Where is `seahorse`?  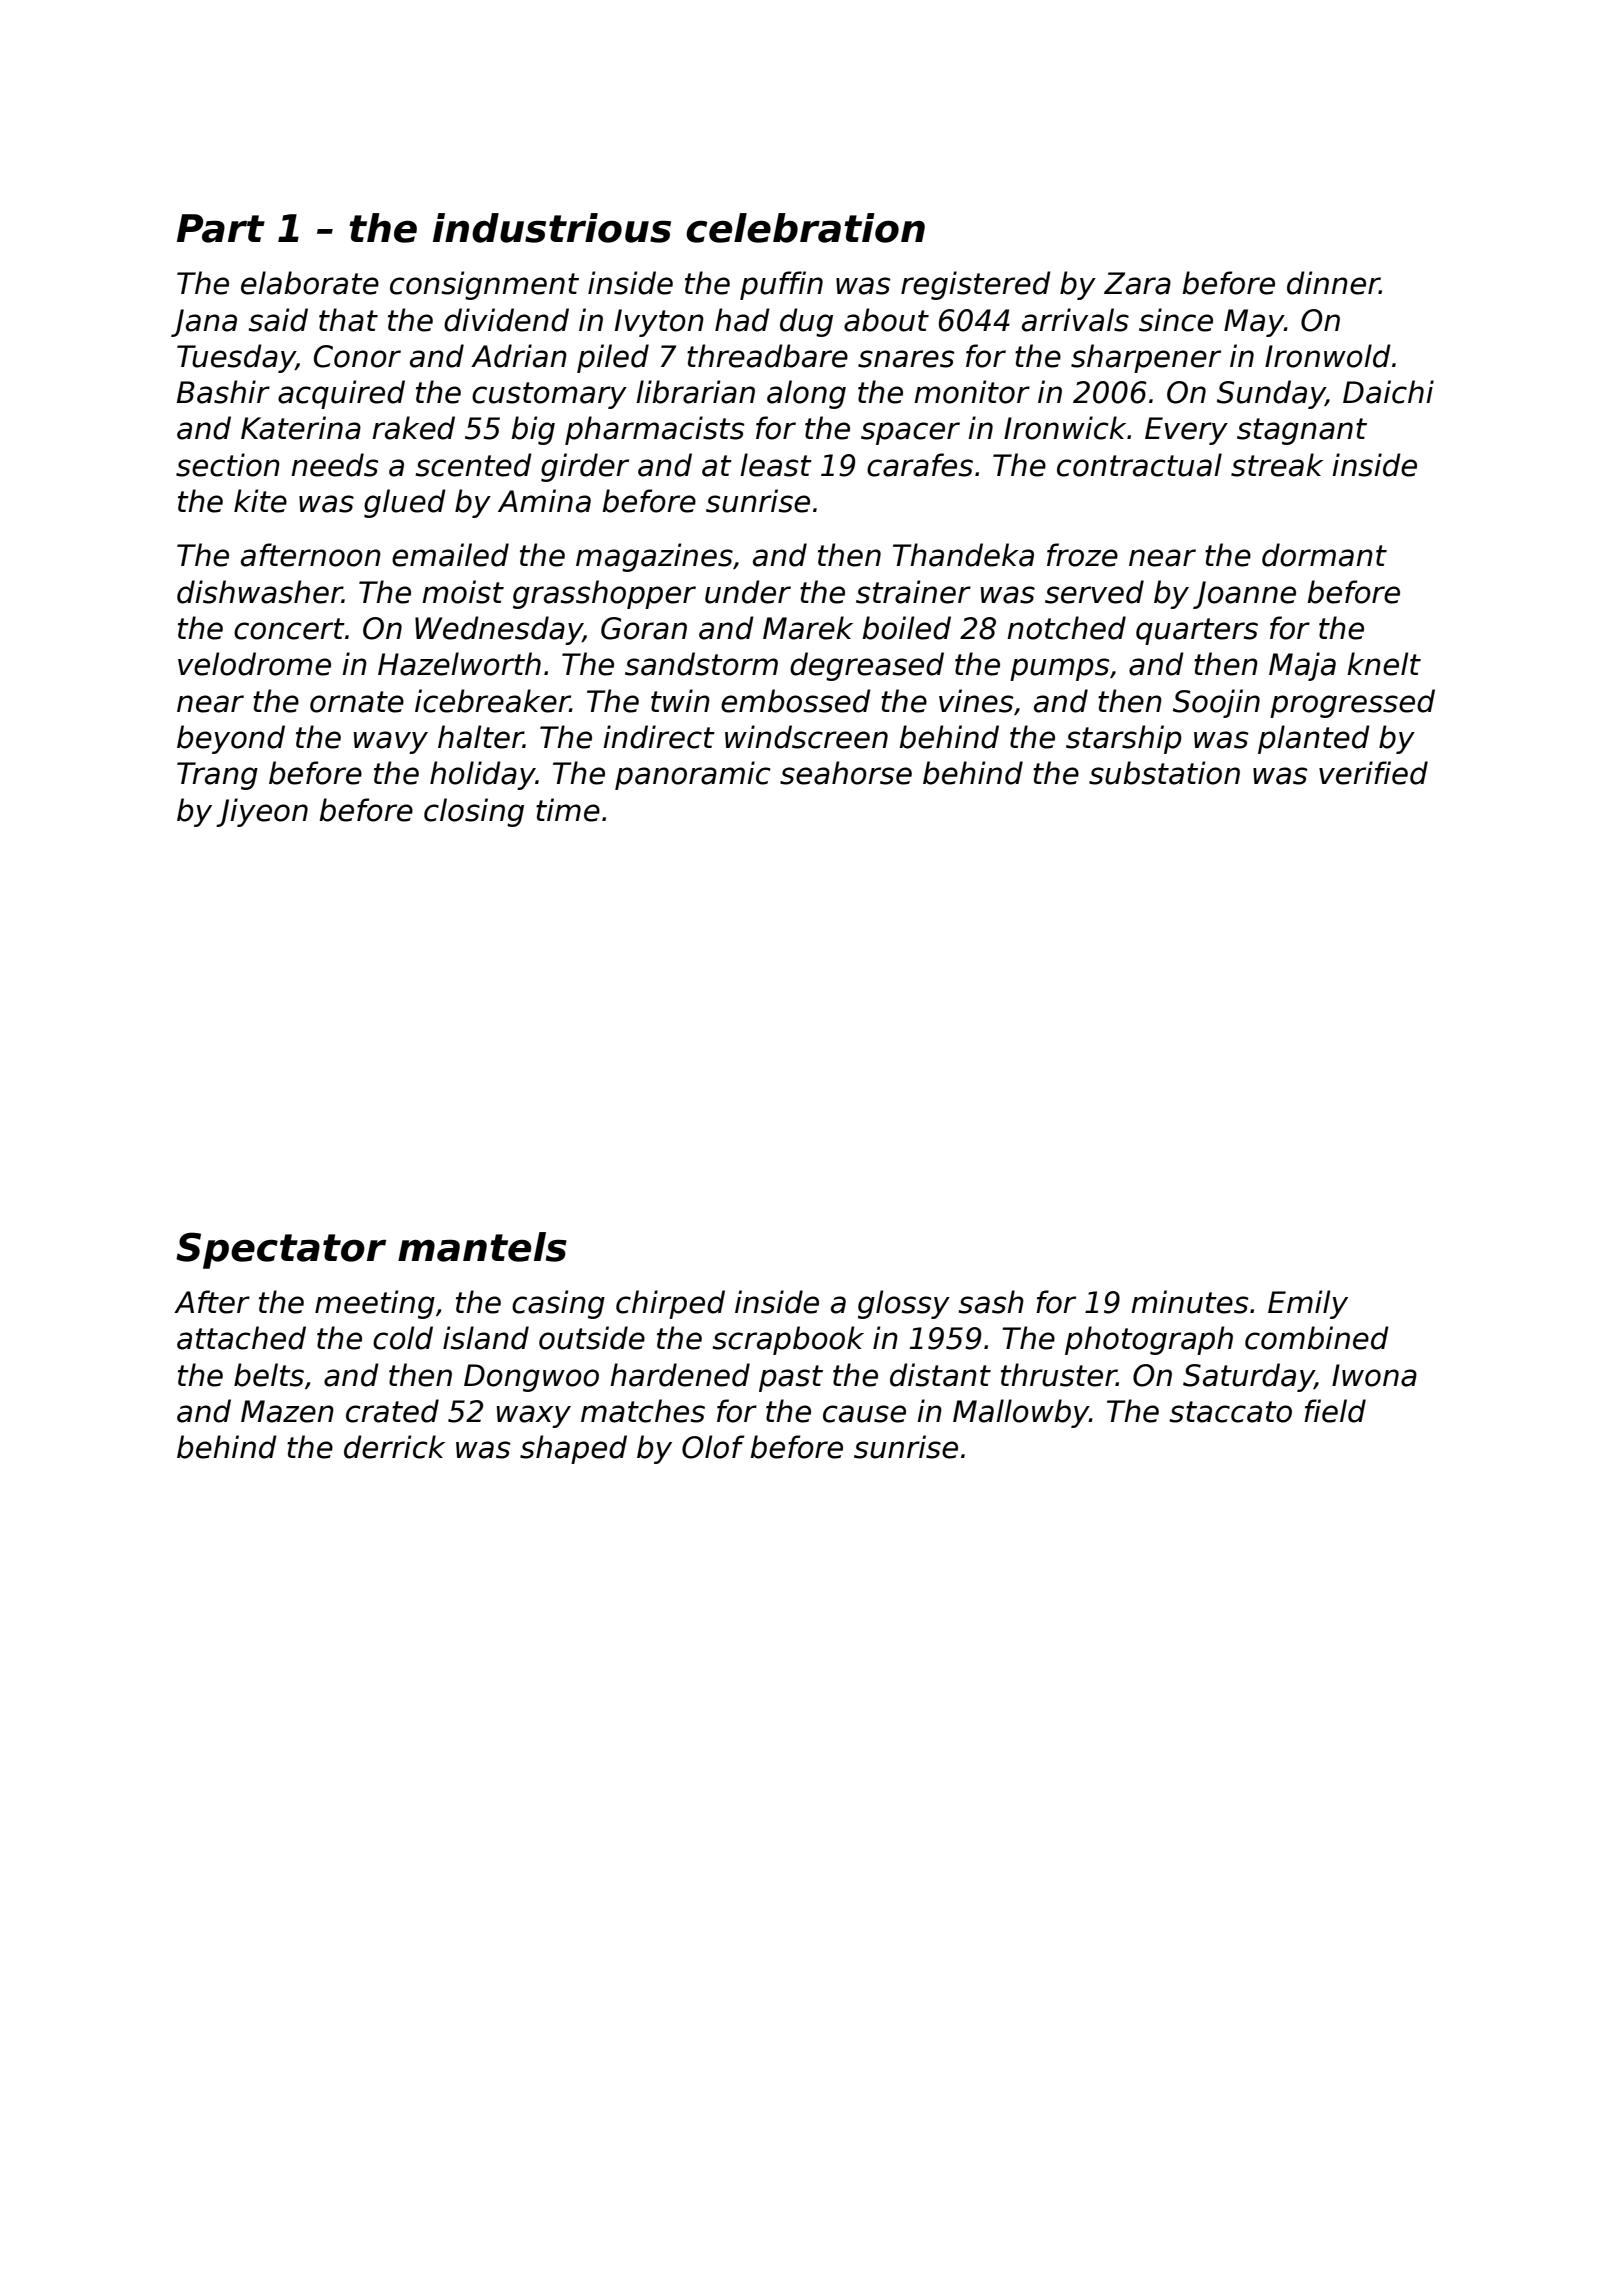 seahorse is located at coordinates (846, 773).
